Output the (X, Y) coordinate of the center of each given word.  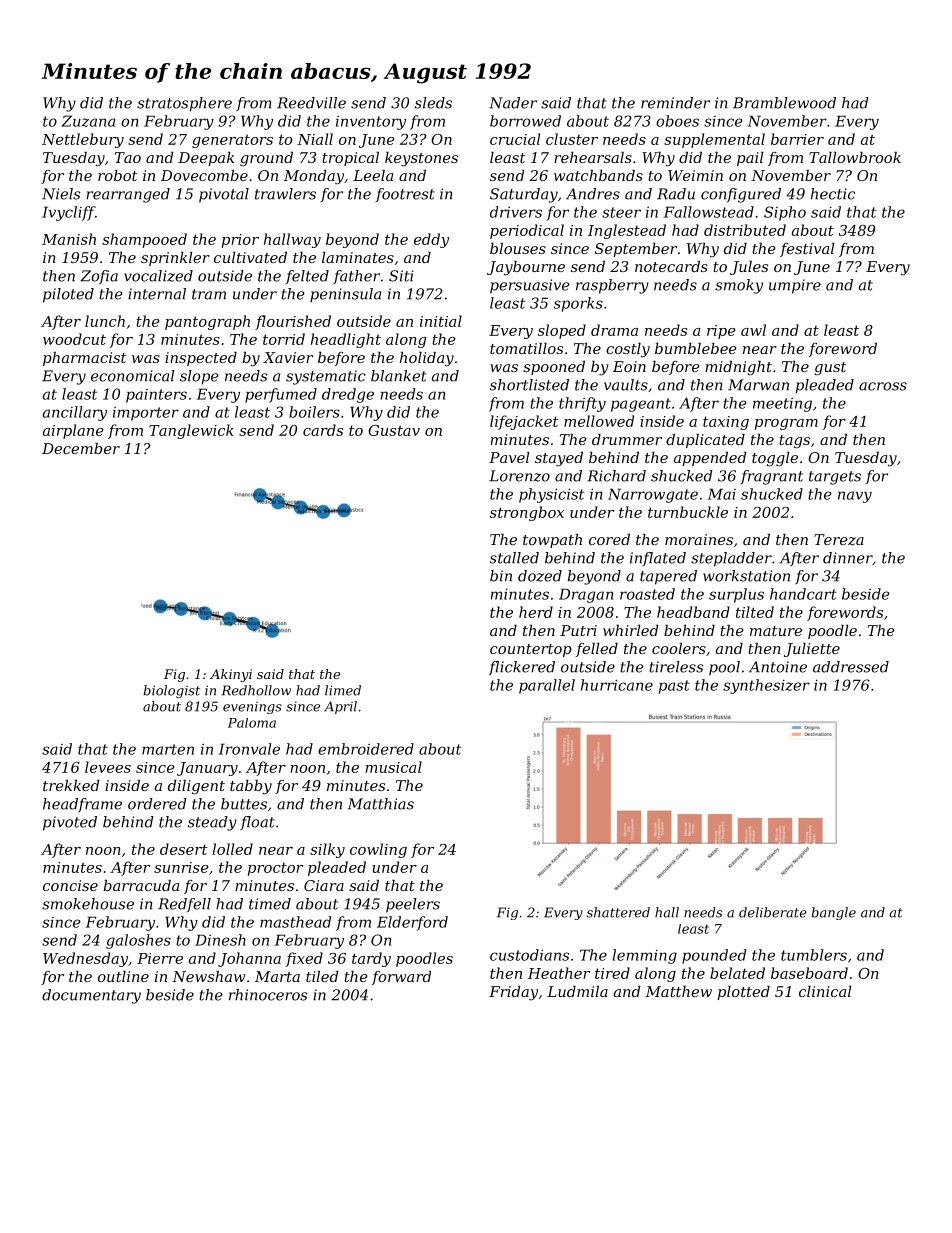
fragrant (771, 477)
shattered (618, 912)
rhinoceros (268, 995)
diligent (196, 787)
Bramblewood (784, 103)
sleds (433, 103)
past (674, 687)
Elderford (412, 923)
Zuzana (88, 121)
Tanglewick (191, 431)
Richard (616, 476)
